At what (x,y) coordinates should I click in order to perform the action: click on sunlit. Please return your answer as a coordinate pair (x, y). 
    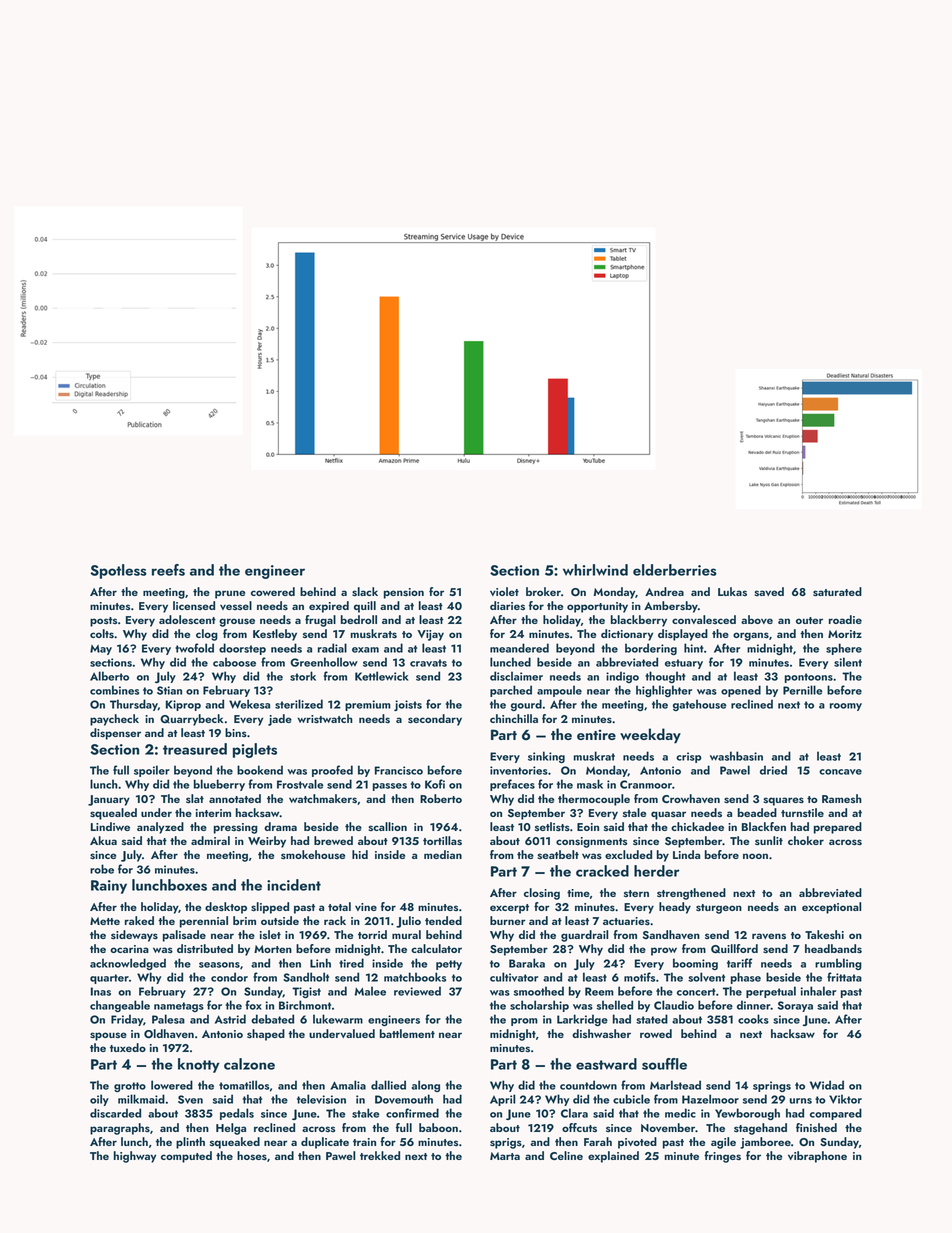
    Looking at the image, I should click on (769, 841).
